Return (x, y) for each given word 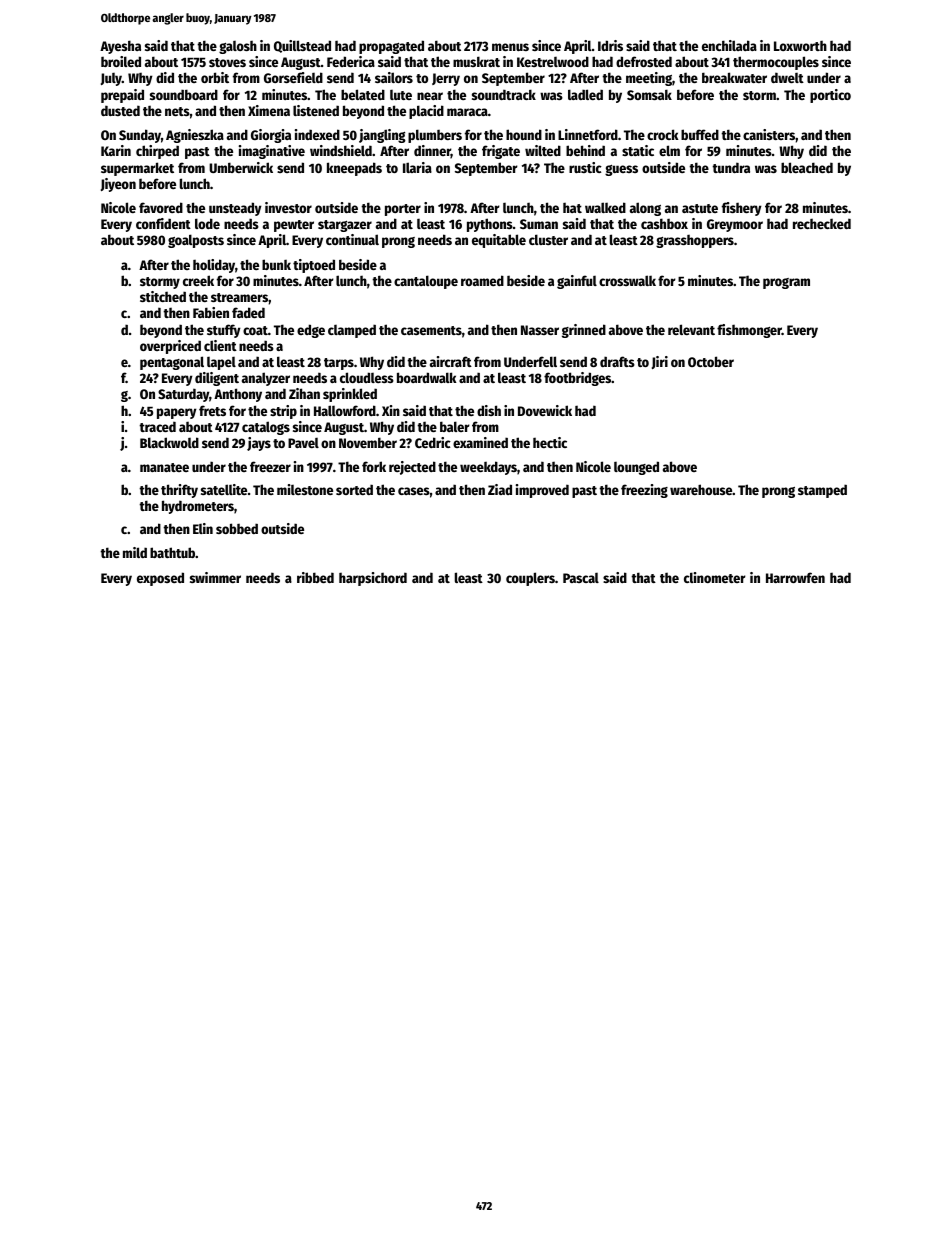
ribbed (315, 577)
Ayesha (120, 47)
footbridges (577, 379)
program (786, 283)
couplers (530, 579)
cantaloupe (426, 282)
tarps (339, 364)
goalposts (196, 241)
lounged (636, 468)
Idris (610, 45)
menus (510, 47)
